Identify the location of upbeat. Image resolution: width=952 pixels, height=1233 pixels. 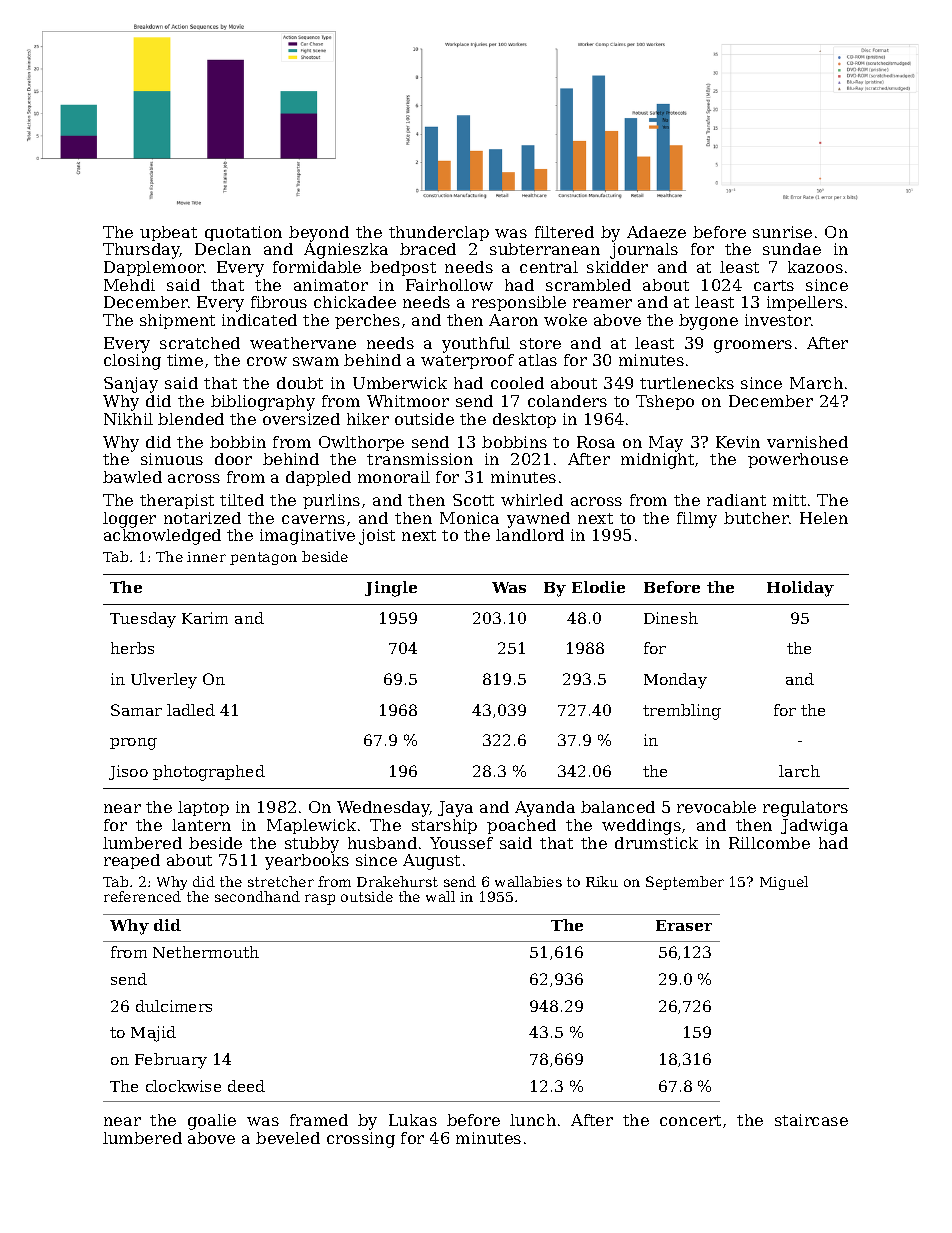
(168, 233).
